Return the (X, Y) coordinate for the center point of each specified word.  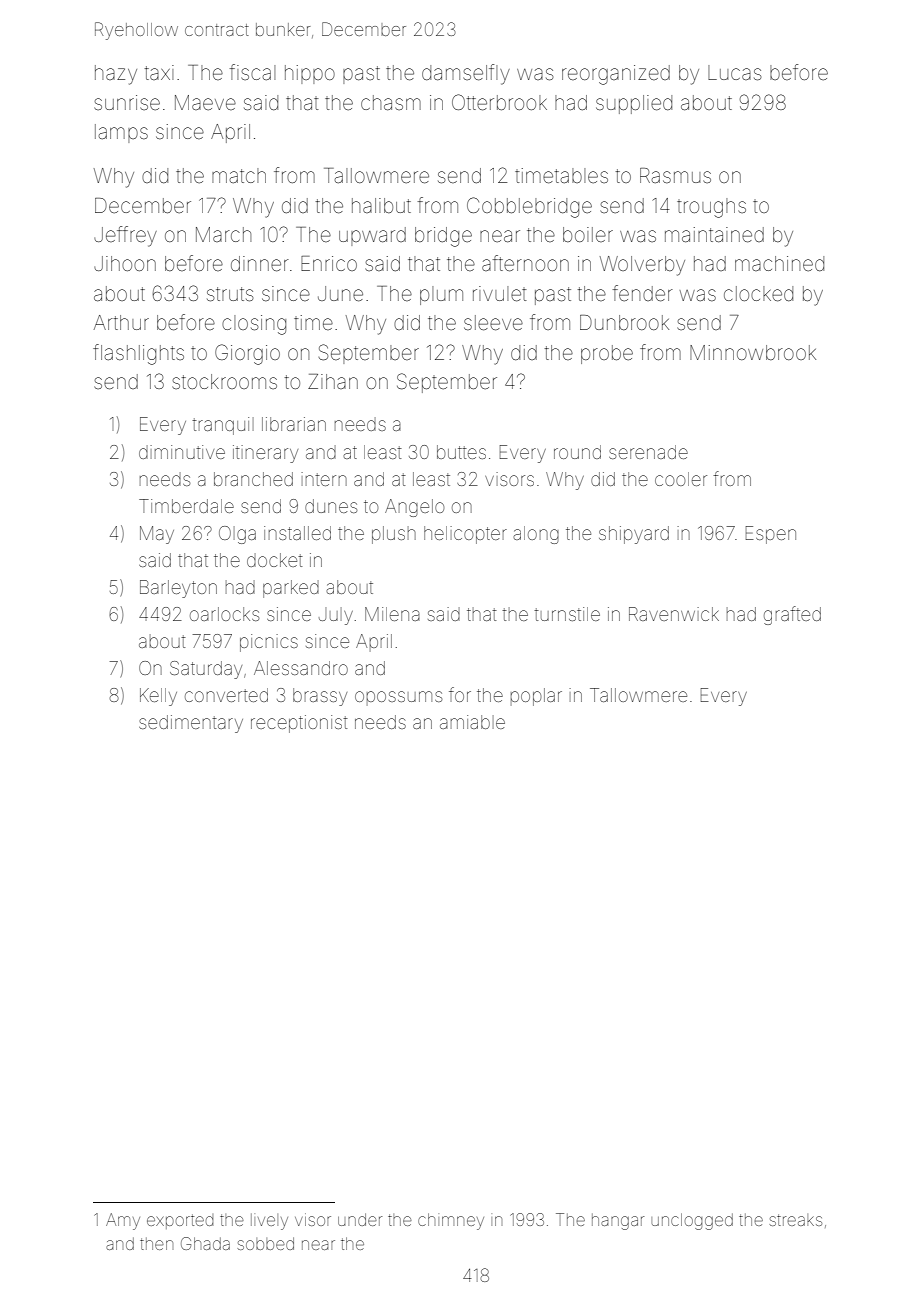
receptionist (299, 724)
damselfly (466, 74)
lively (269, 1222)
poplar (536, 697)
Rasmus (675, 175)
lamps (121, 133)
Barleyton (178, 589)
